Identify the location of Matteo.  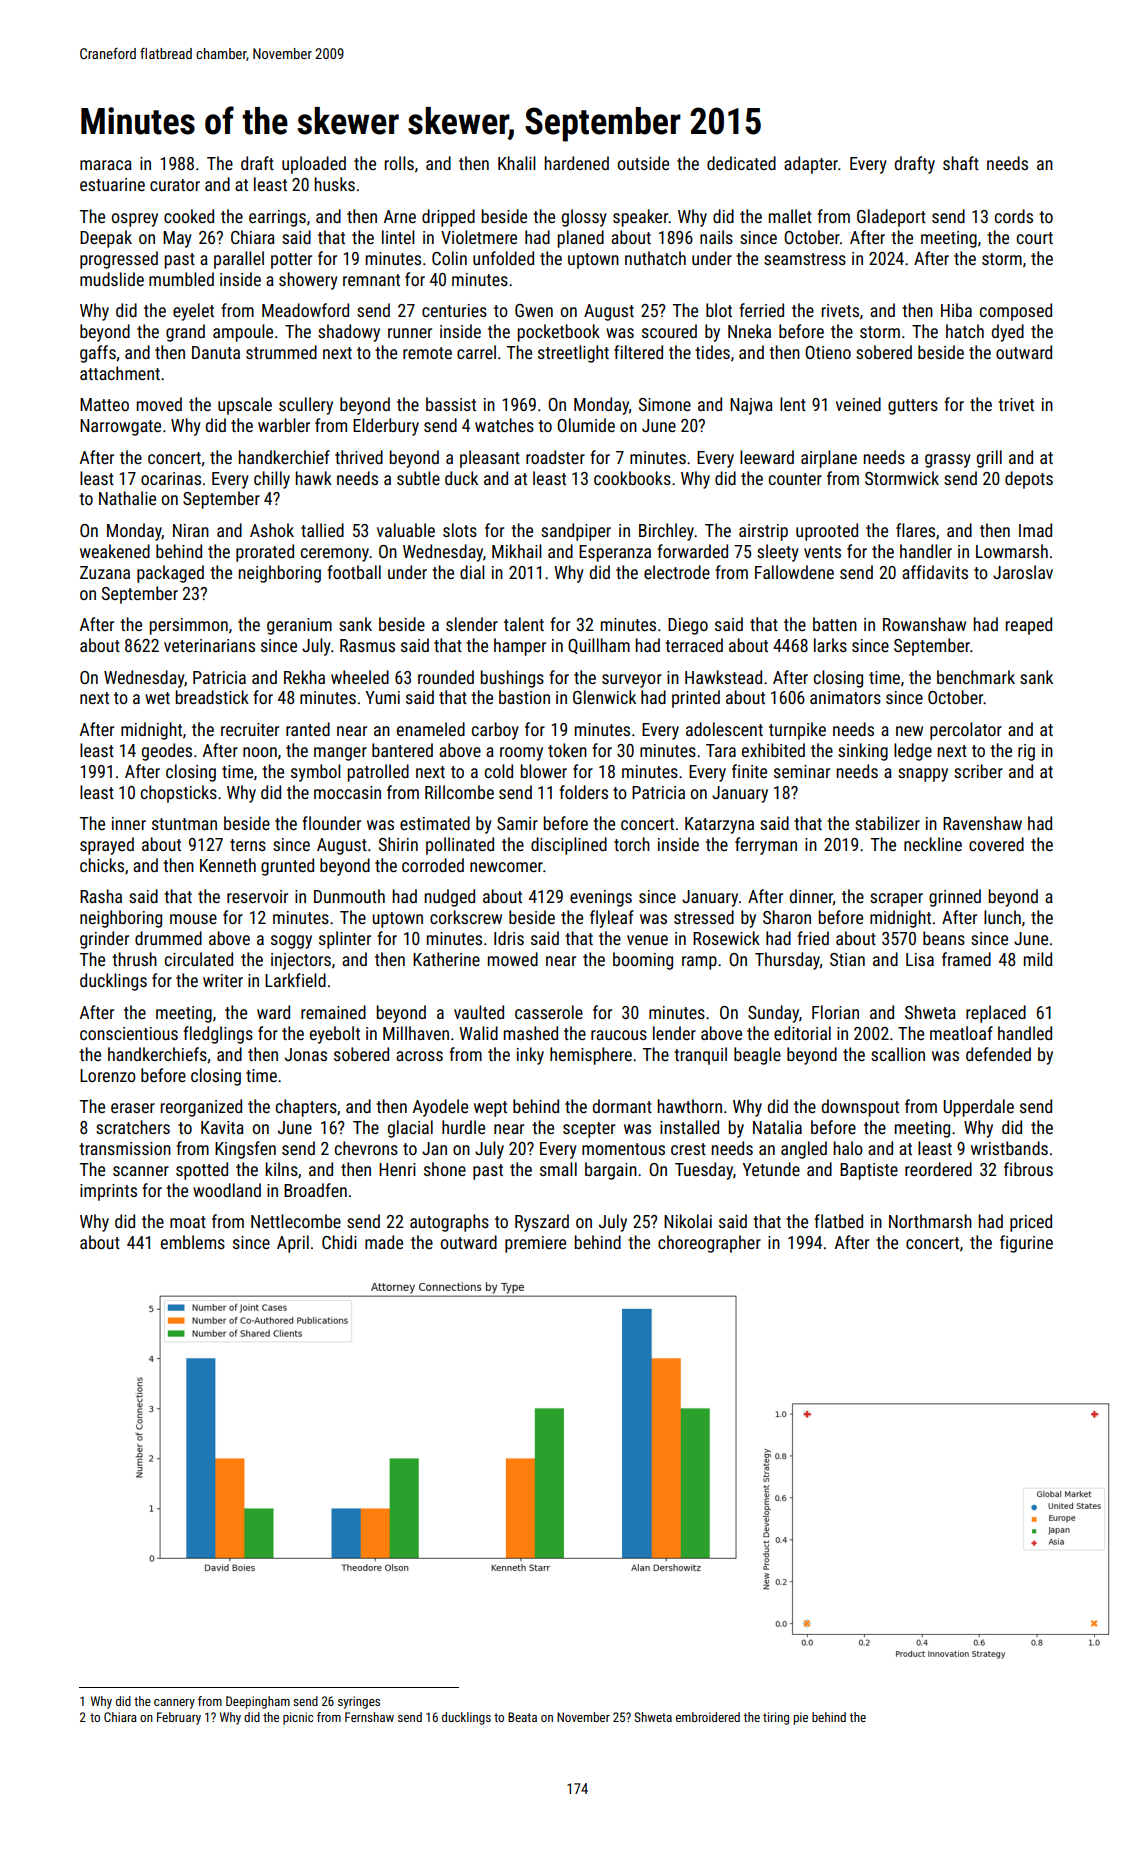
(104, 404).
